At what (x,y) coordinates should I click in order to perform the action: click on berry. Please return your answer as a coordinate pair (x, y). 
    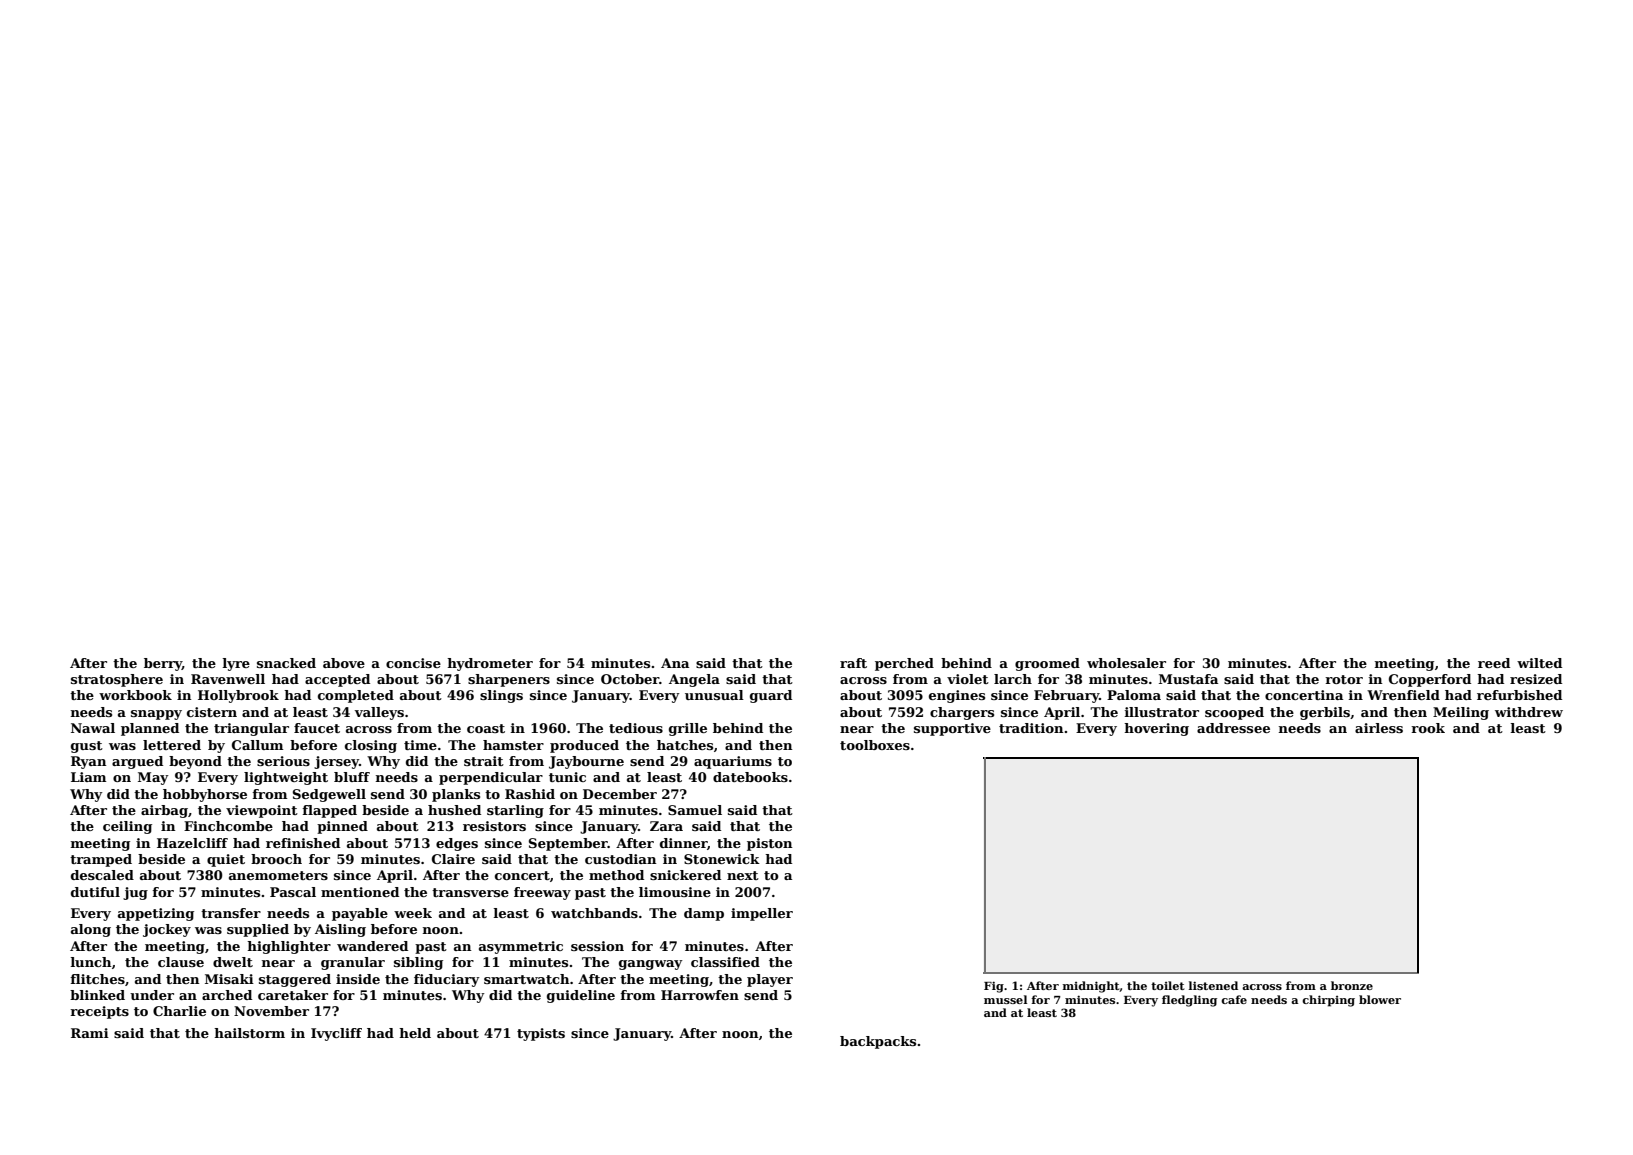
    Looking at the image, I should click on (163, 664).
